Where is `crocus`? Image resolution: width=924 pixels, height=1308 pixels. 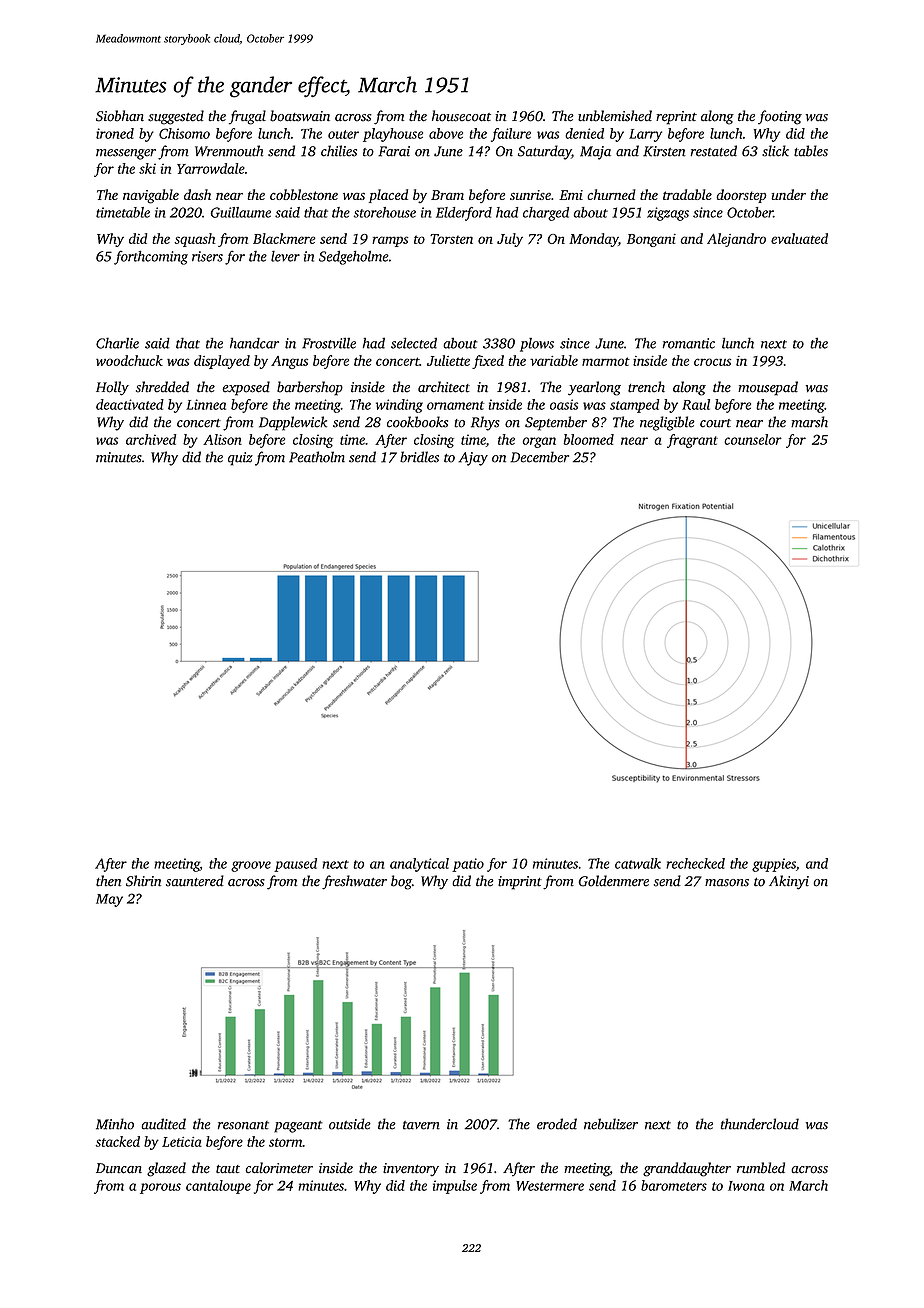 crocus is located at coordinates (712, 362).
